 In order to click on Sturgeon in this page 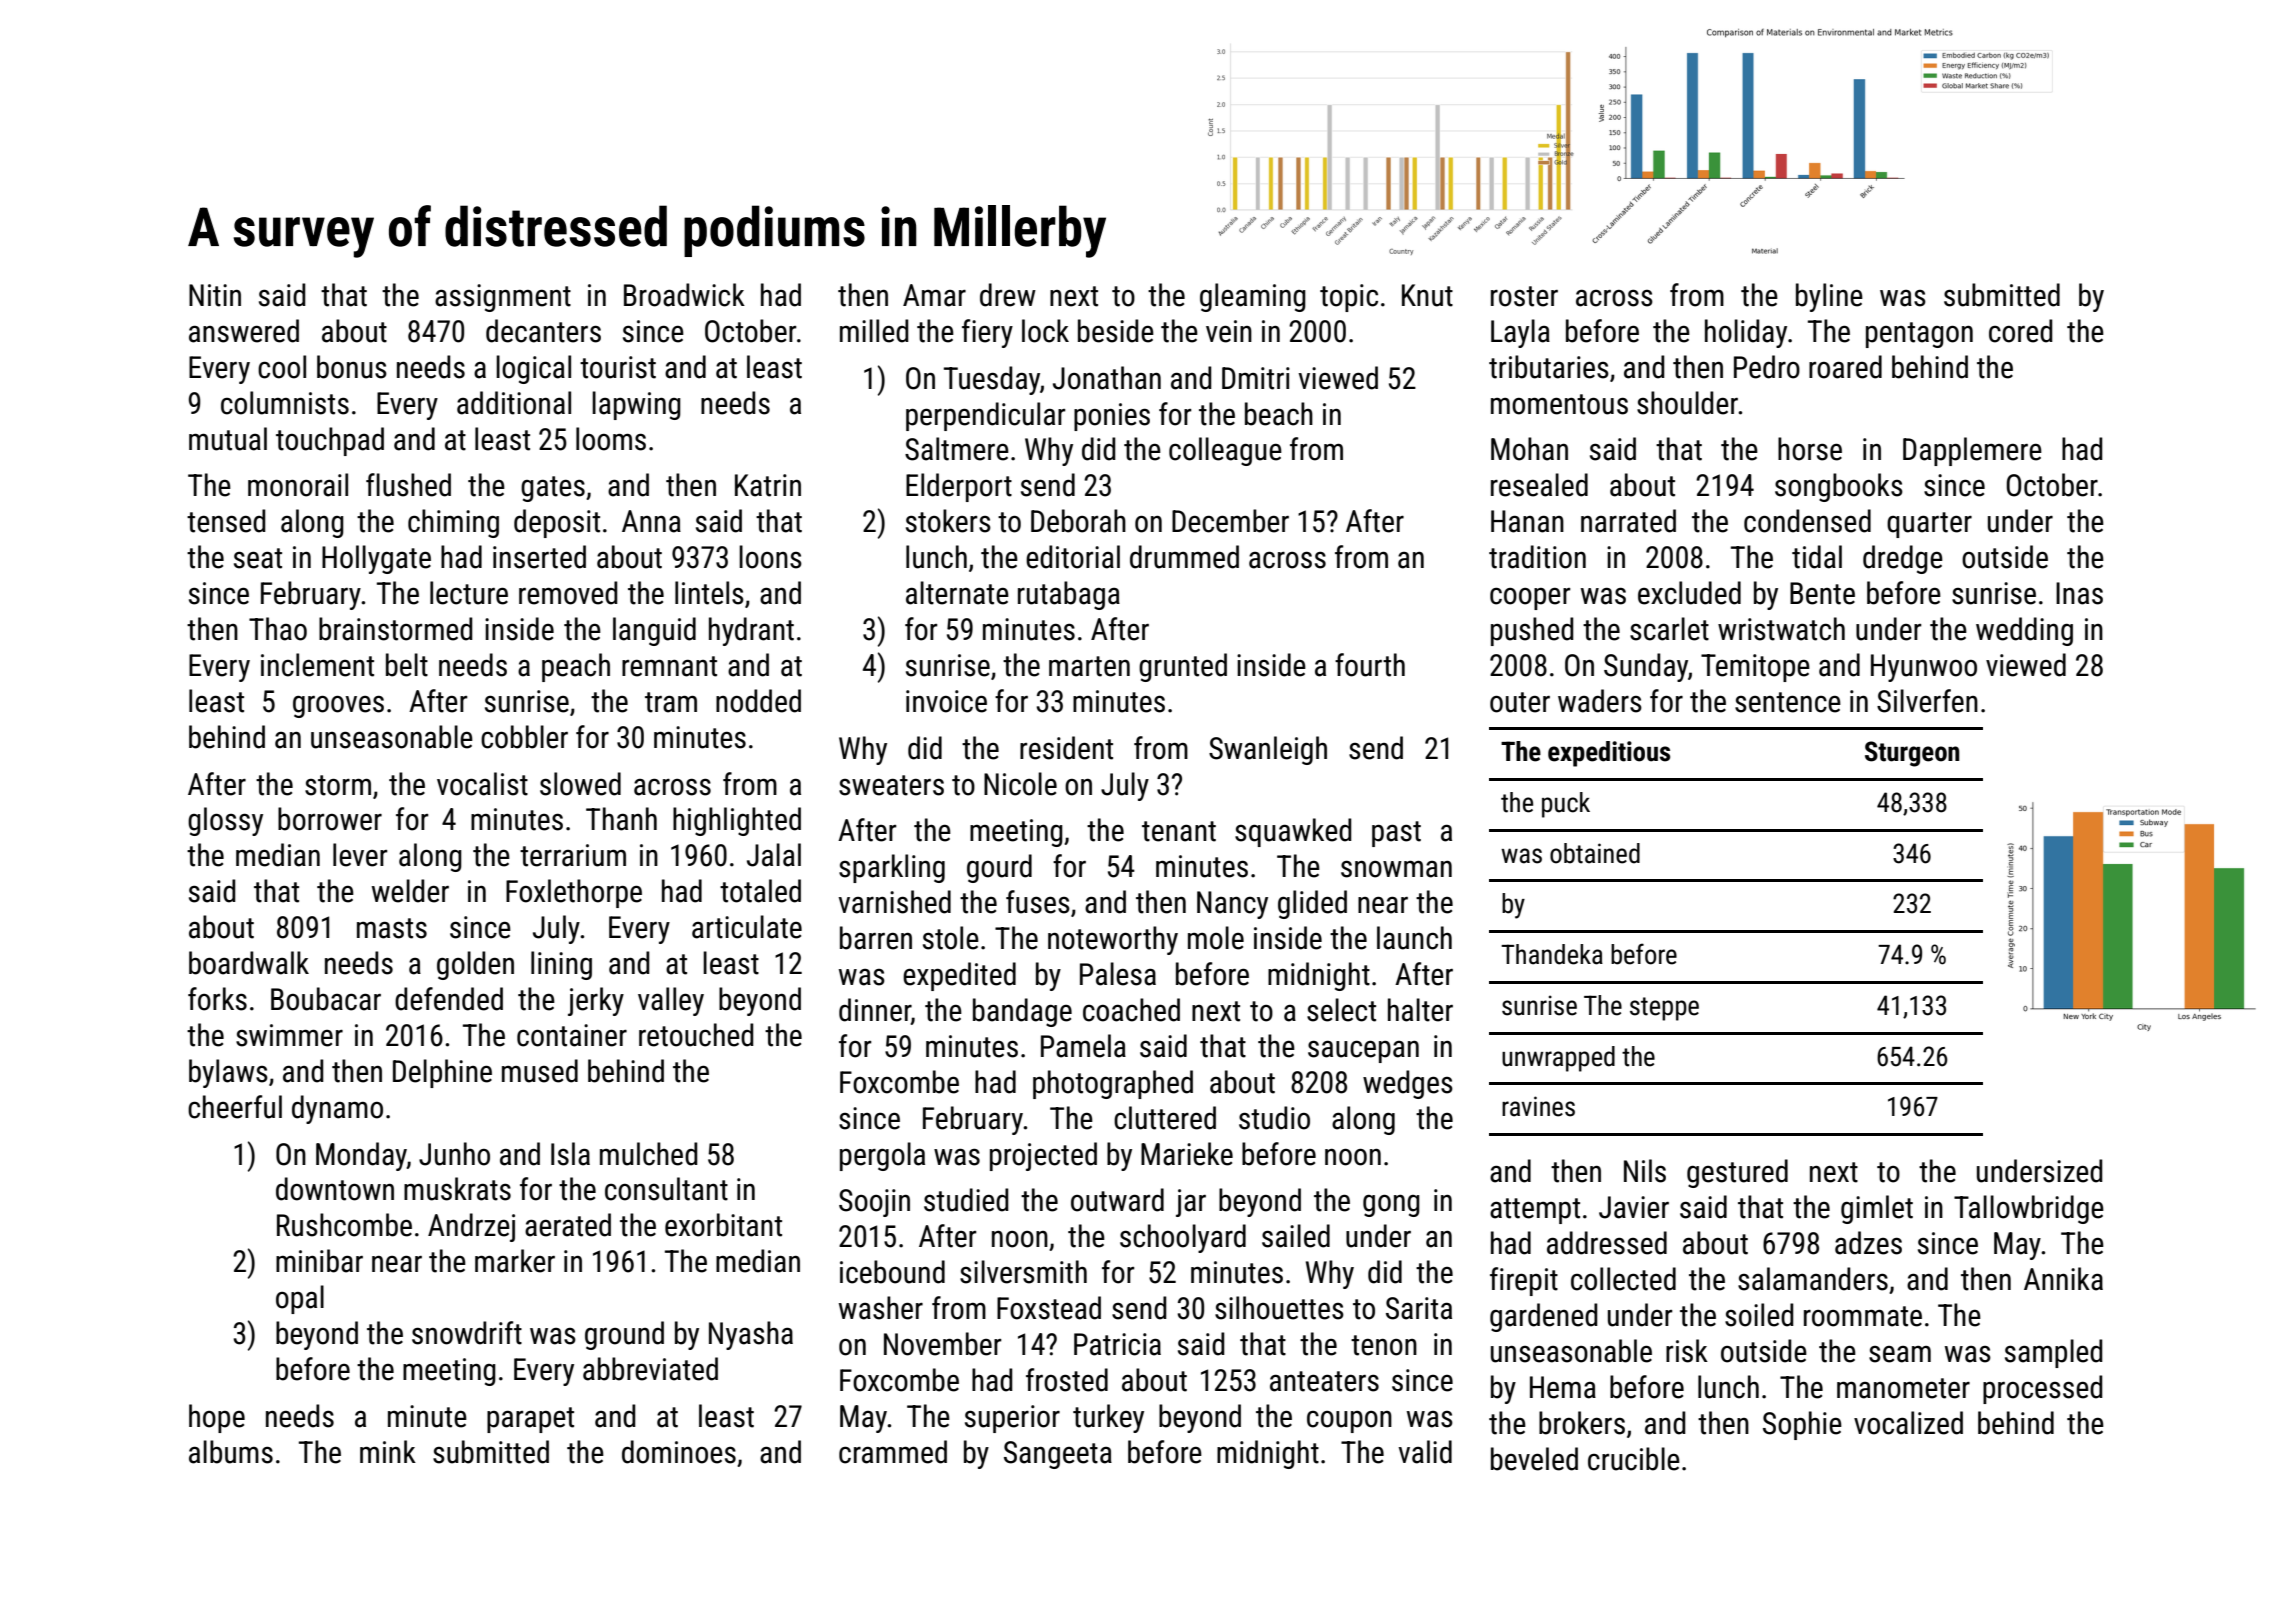, I will do `click(1912, 754)`.
